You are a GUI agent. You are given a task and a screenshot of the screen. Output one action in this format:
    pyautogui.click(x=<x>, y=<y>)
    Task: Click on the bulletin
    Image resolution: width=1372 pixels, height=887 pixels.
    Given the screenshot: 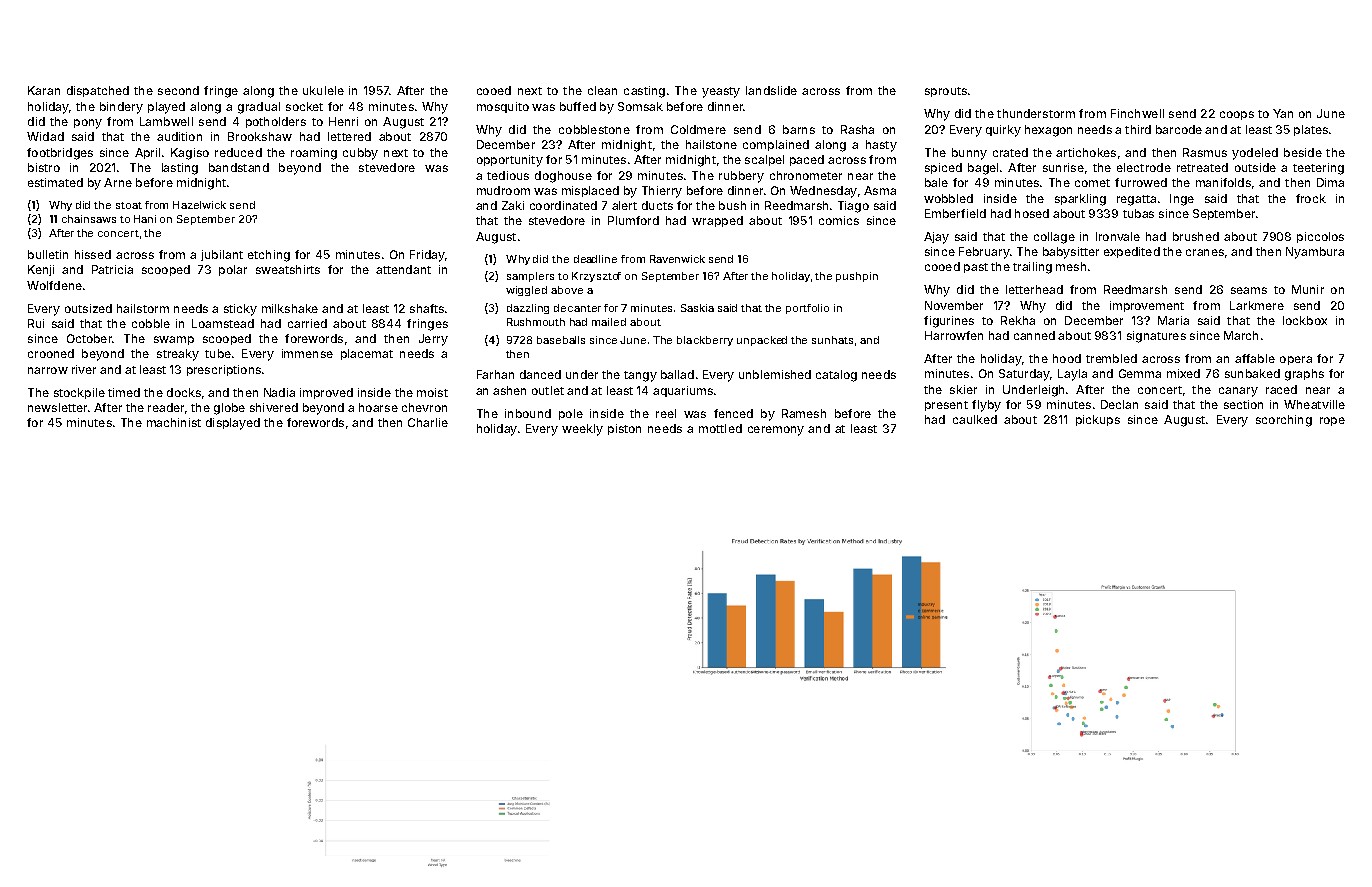 What is the action you would take?
    pyautogui.click(x=48, y=254)
